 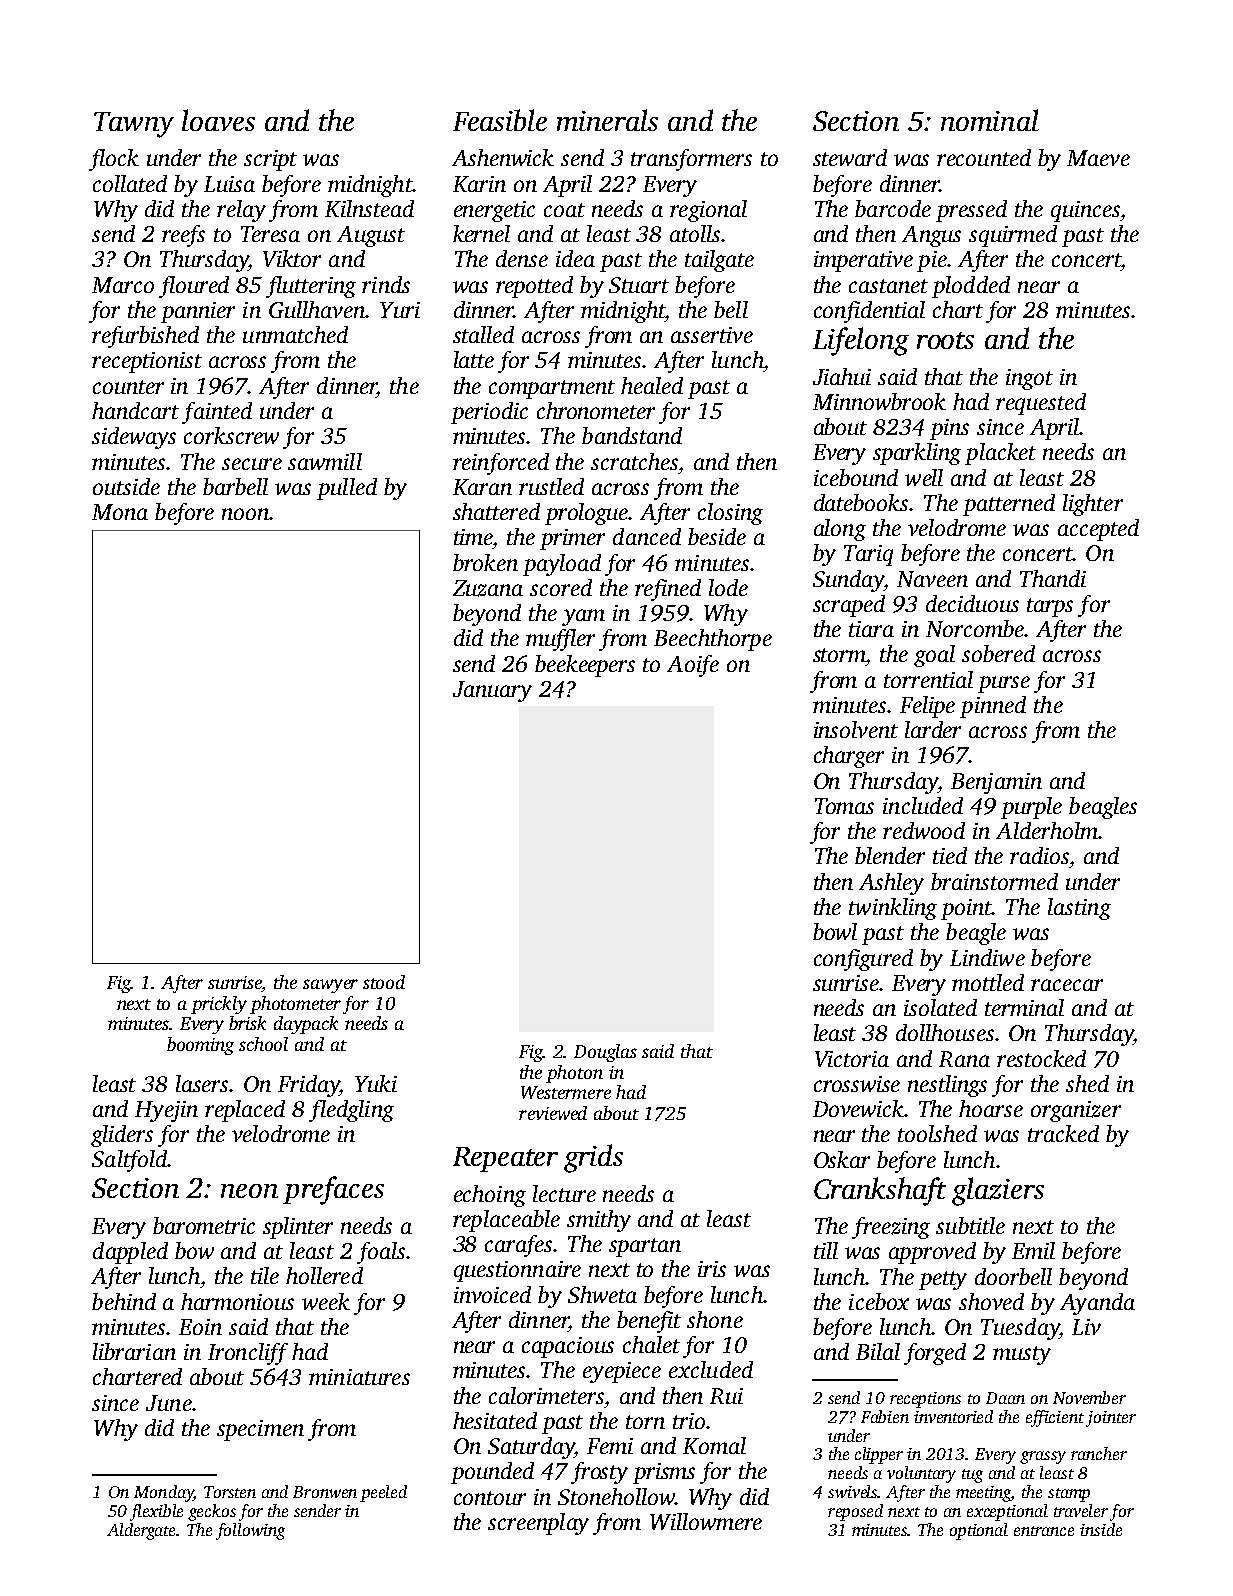 What do you see at coordinates (134, 125) in the screenshot?
I see `Tawny` at bounding box center [134, 125].
